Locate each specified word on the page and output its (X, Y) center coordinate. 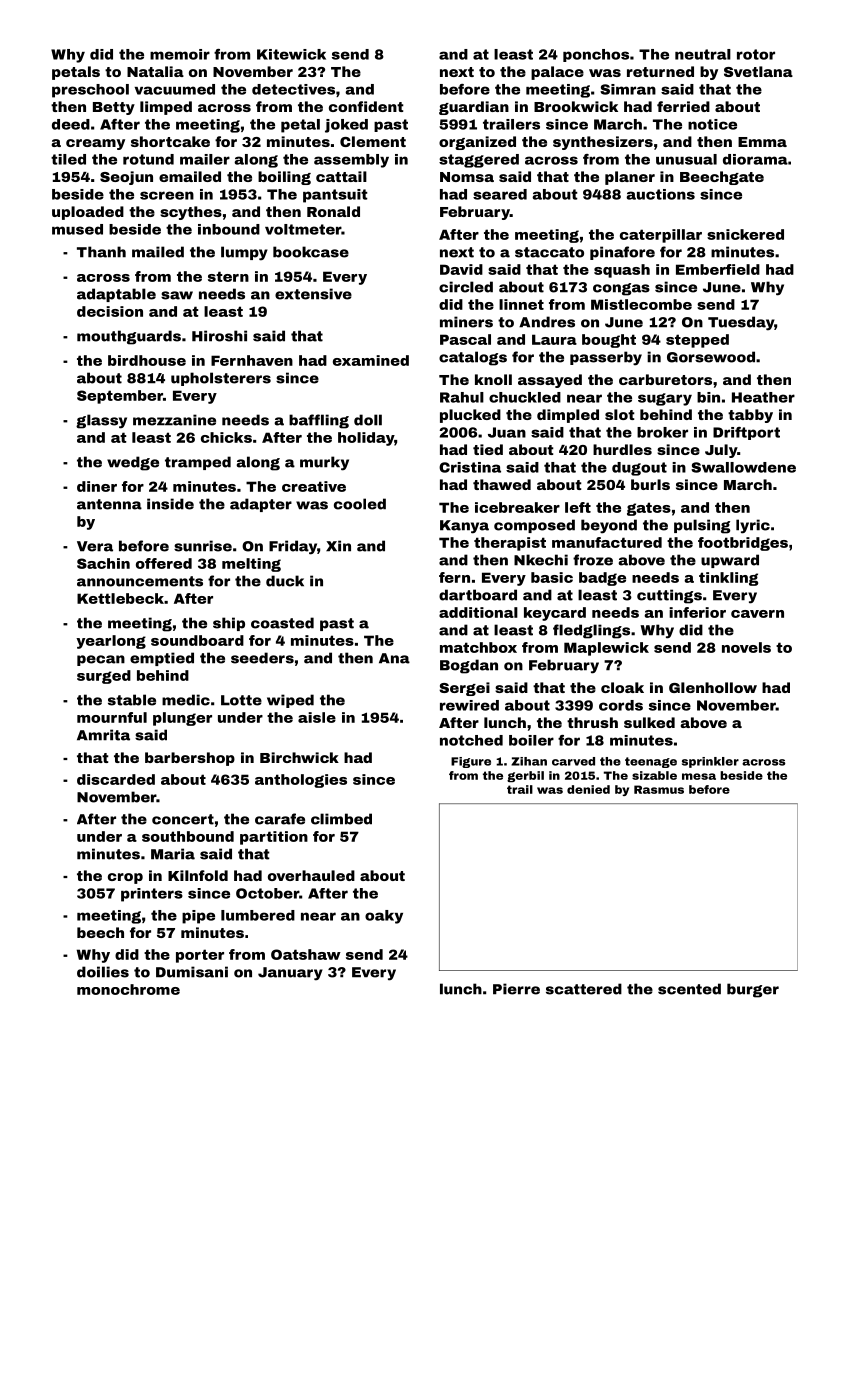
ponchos (596, 55)
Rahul (462, 397)
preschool (90, 91)
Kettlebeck (120, 598)
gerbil (525, 776)
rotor (756, 54)
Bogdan (469, 666)
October (267, 893)
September (120, 397)
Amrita (103, 735)
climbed (341, 819)
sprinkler (710, 762)
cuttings (669, 596)
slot (620, 414)
